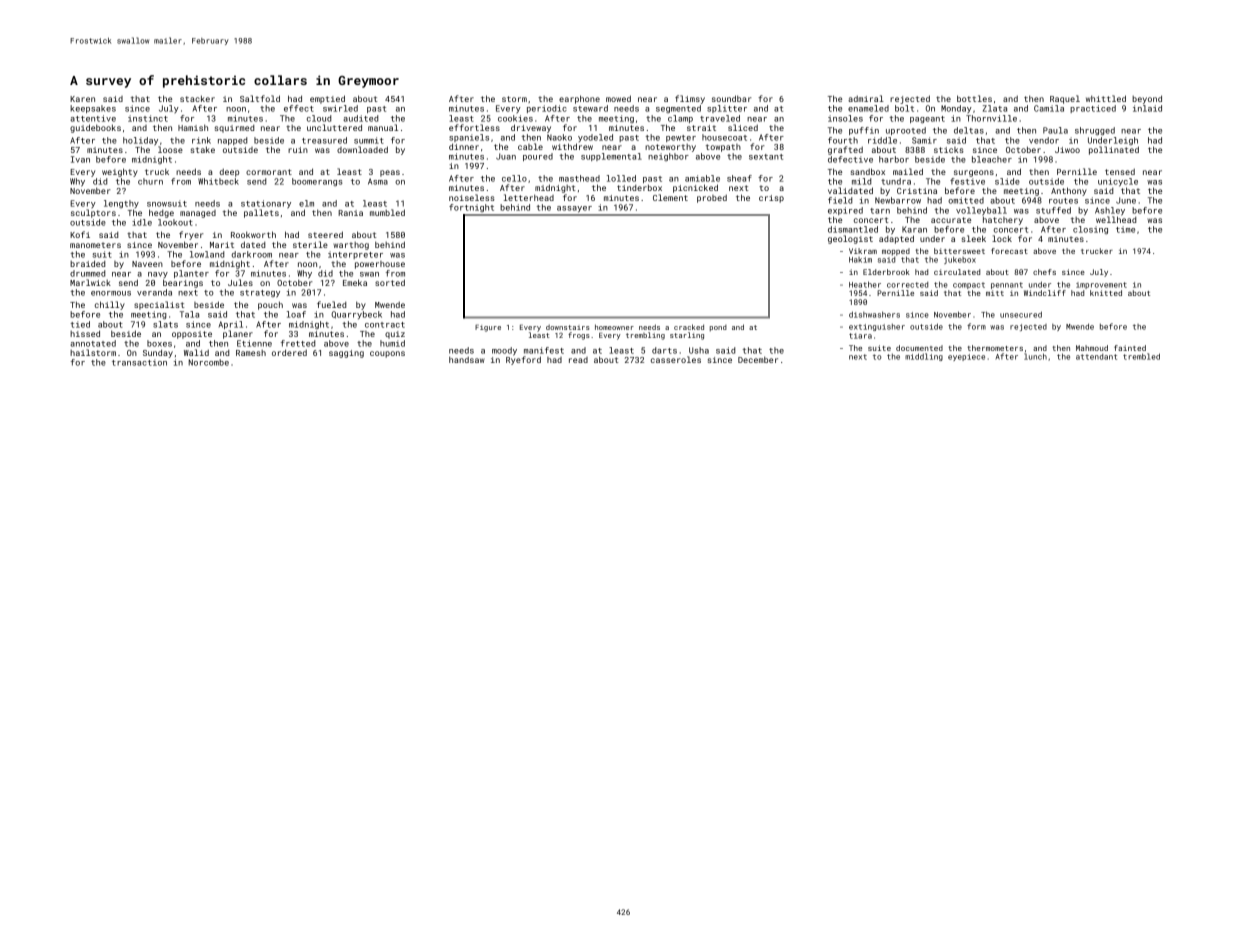 This image has height=952, width=1233. What do you see at coordinates (1147, 99) in the image?
I see `beyond` at bounding box center [1147, 99].
